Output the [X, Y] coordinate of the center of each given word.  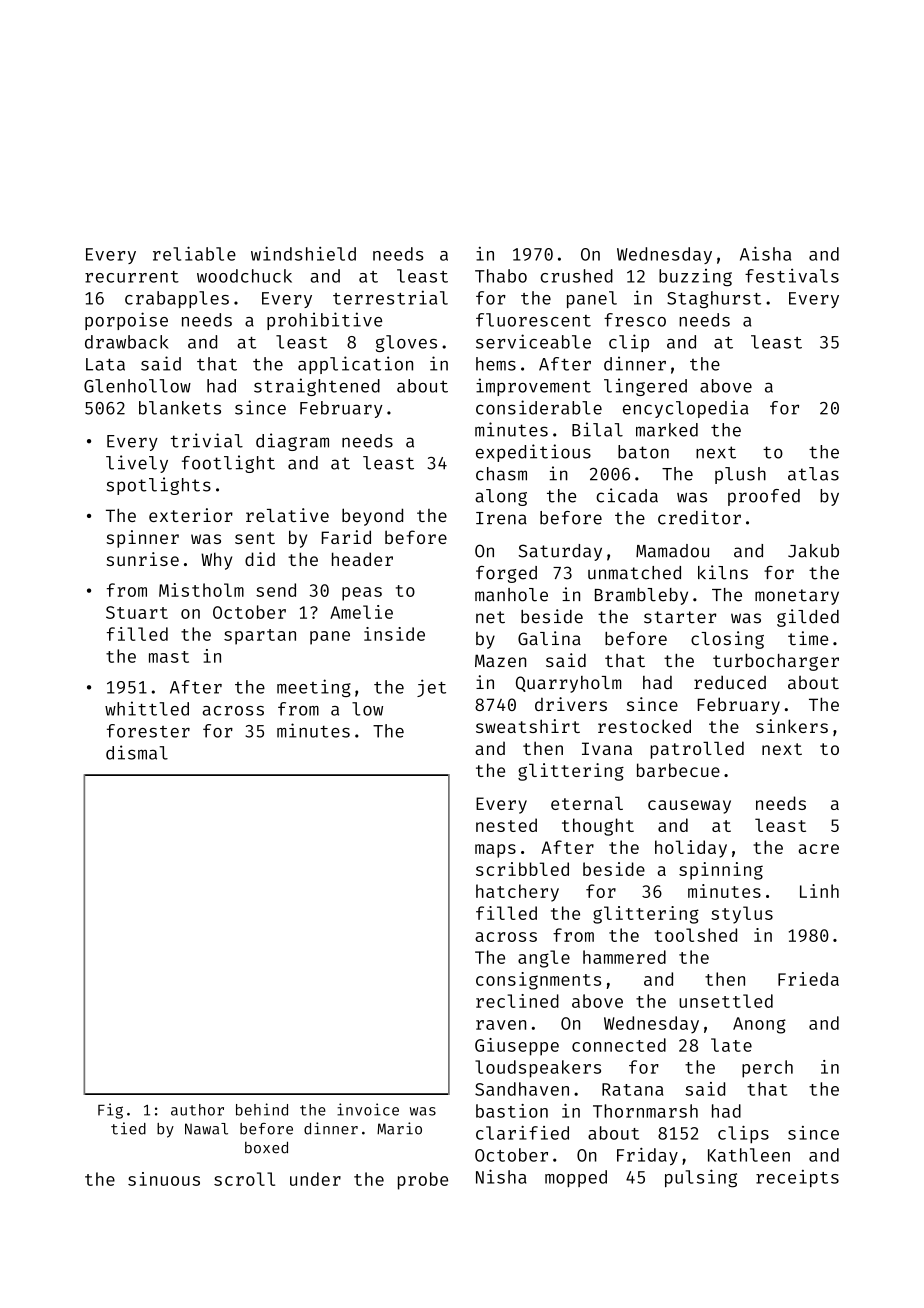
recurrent [132, 277]
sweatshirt [528, 726]
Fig [110, 1111]
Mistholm [201, 590]
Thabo [501, 276]
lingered [645, 387]
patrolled [697, 750]
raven [501, 1025]
